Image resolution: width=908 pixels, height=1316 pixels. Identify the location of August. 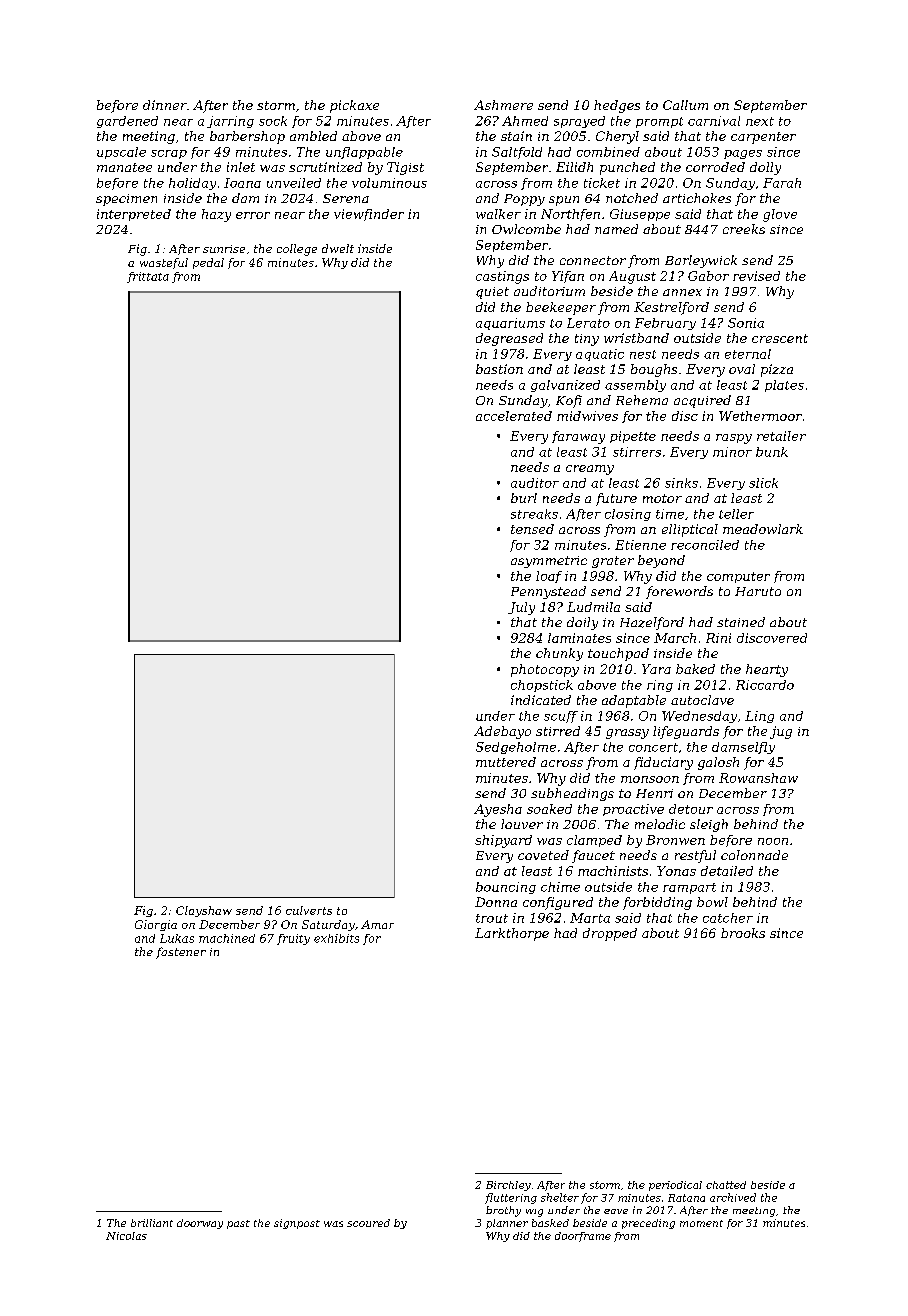
(632, 277).
